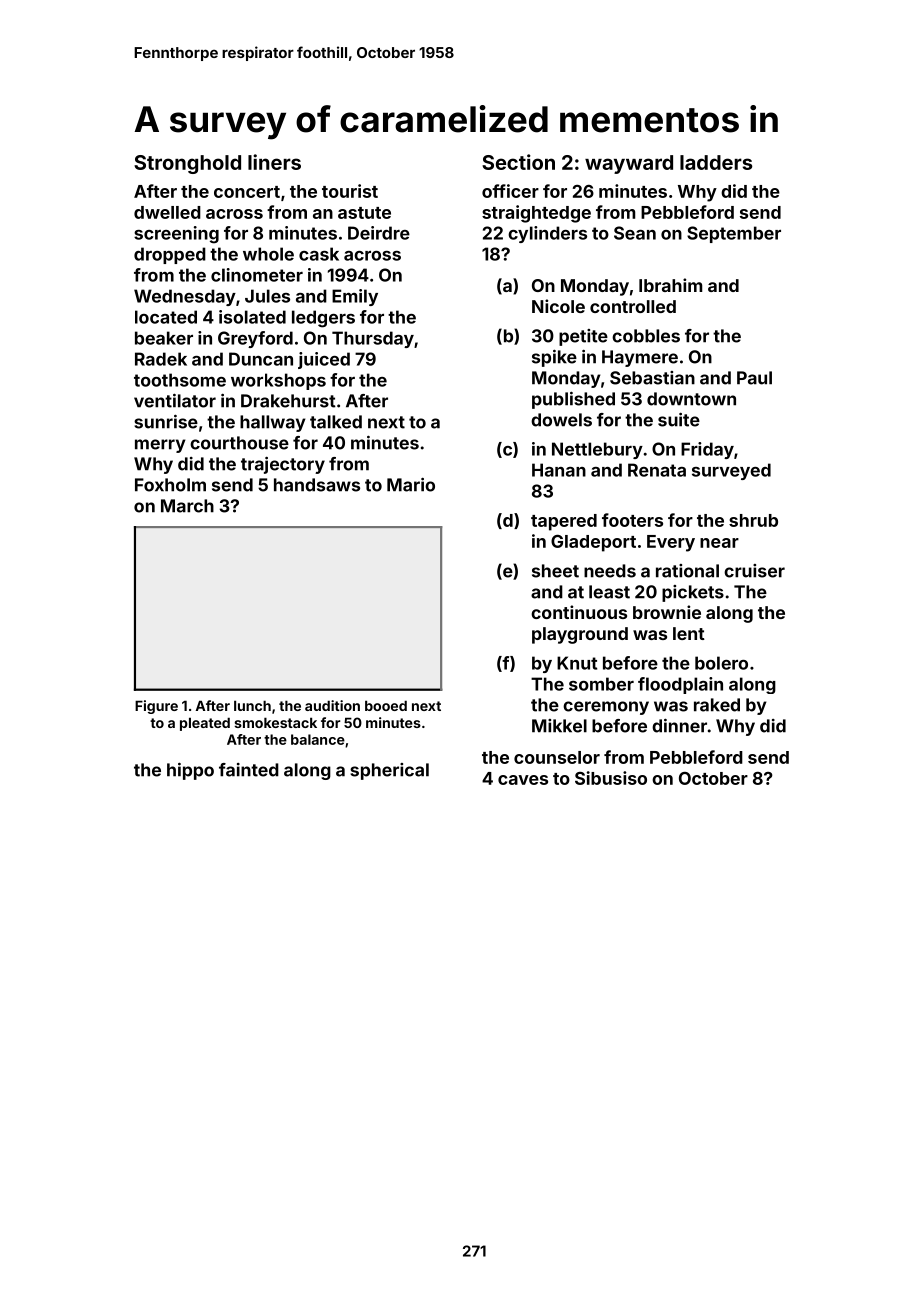  I want to click on ladders, so click(716, 162).
